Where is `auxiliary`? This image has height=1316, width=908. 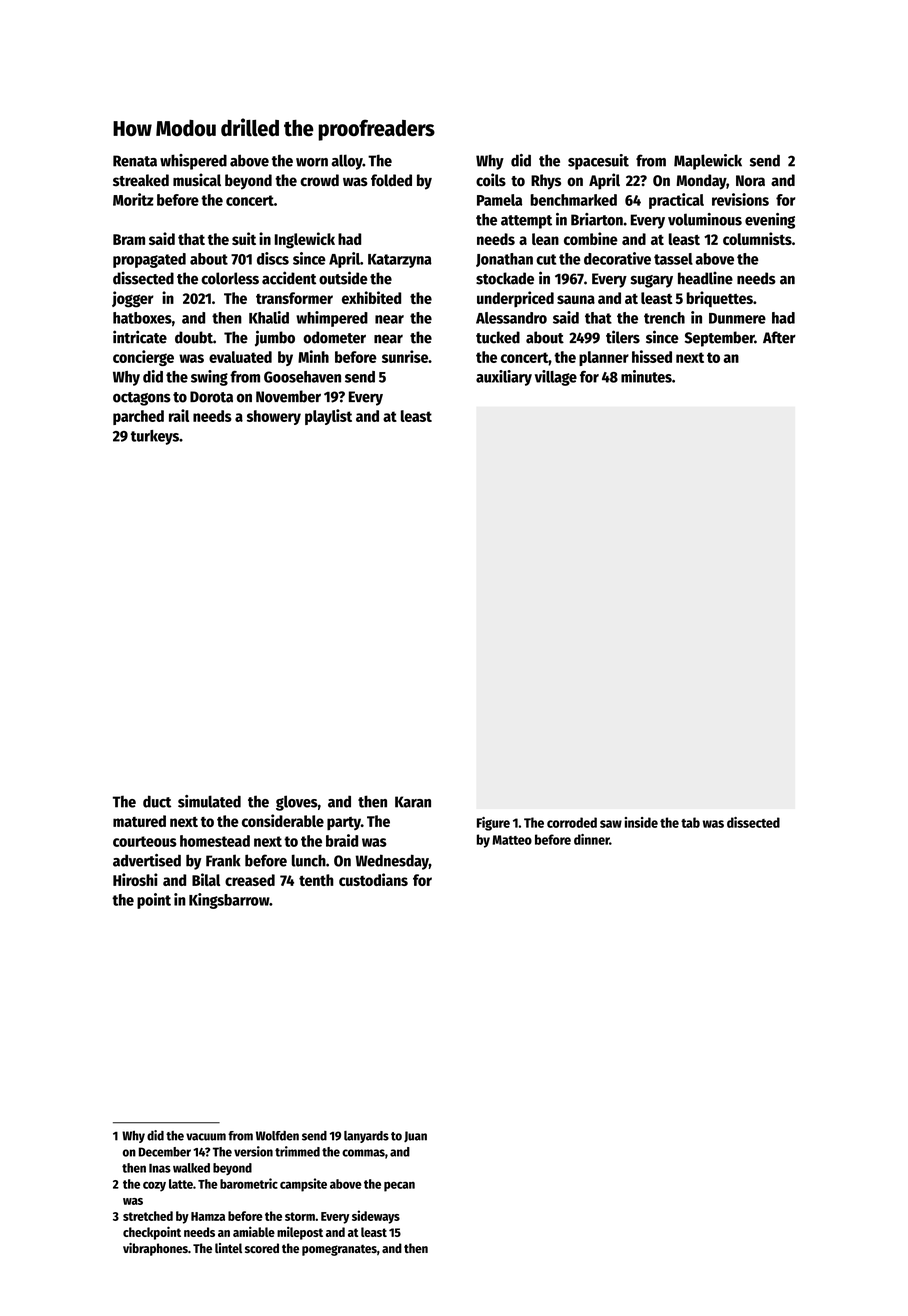 auxiliary is located at coordinates (504, 378).
